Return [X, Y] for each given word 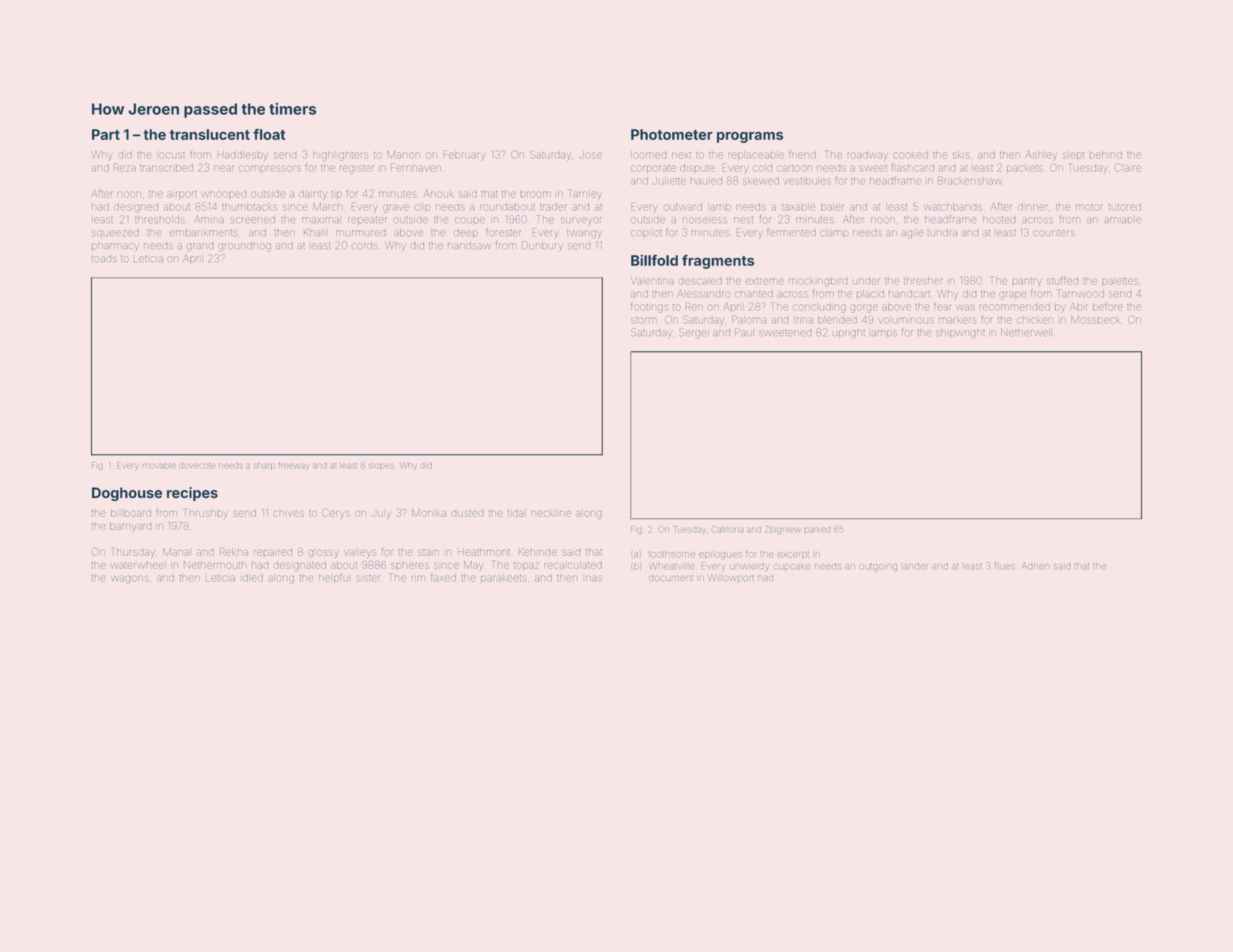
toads [104, 259]
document [671, 578]
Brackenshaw [969, 180]
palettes [1119, 282]
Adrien [1036, 566]
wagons [130, 579]
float [269, 134]
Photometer [672, 134]
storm [644, 320]
